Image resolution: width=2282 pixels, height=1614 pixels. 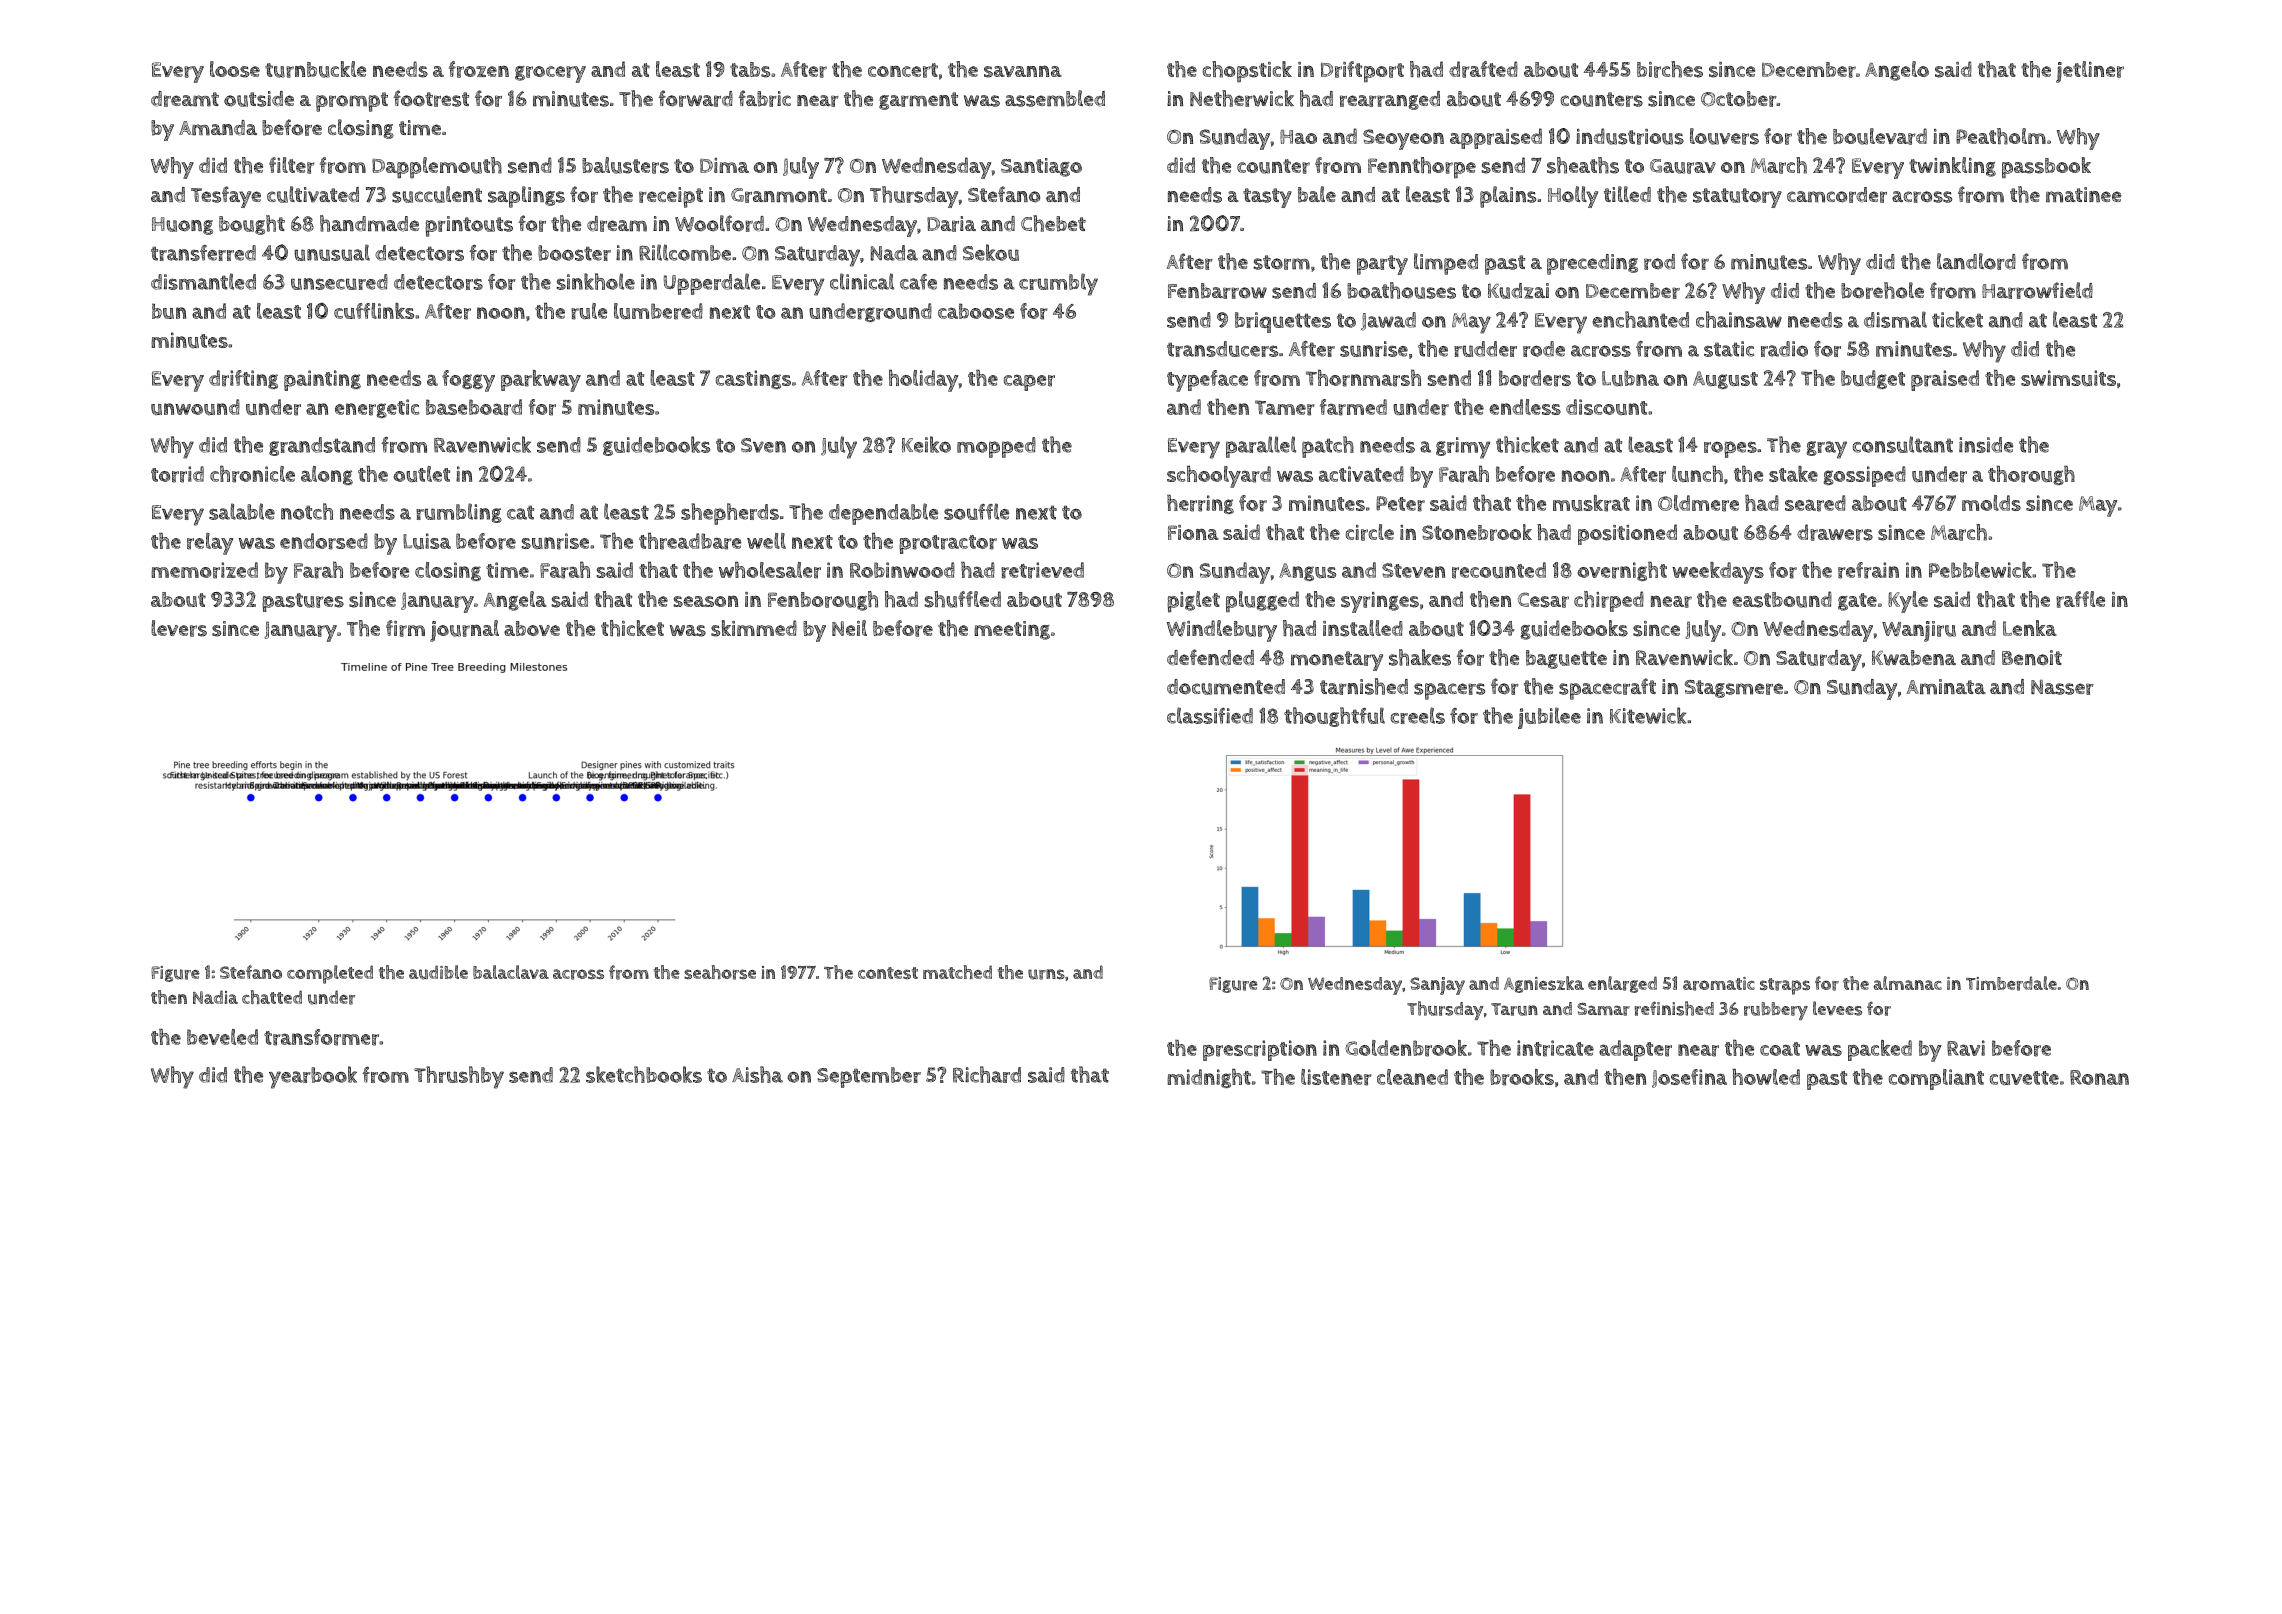 What do you see at coordinates (222, 1037) in the screenshot?
I see `beveled` at bounding box center [222, 1037].
